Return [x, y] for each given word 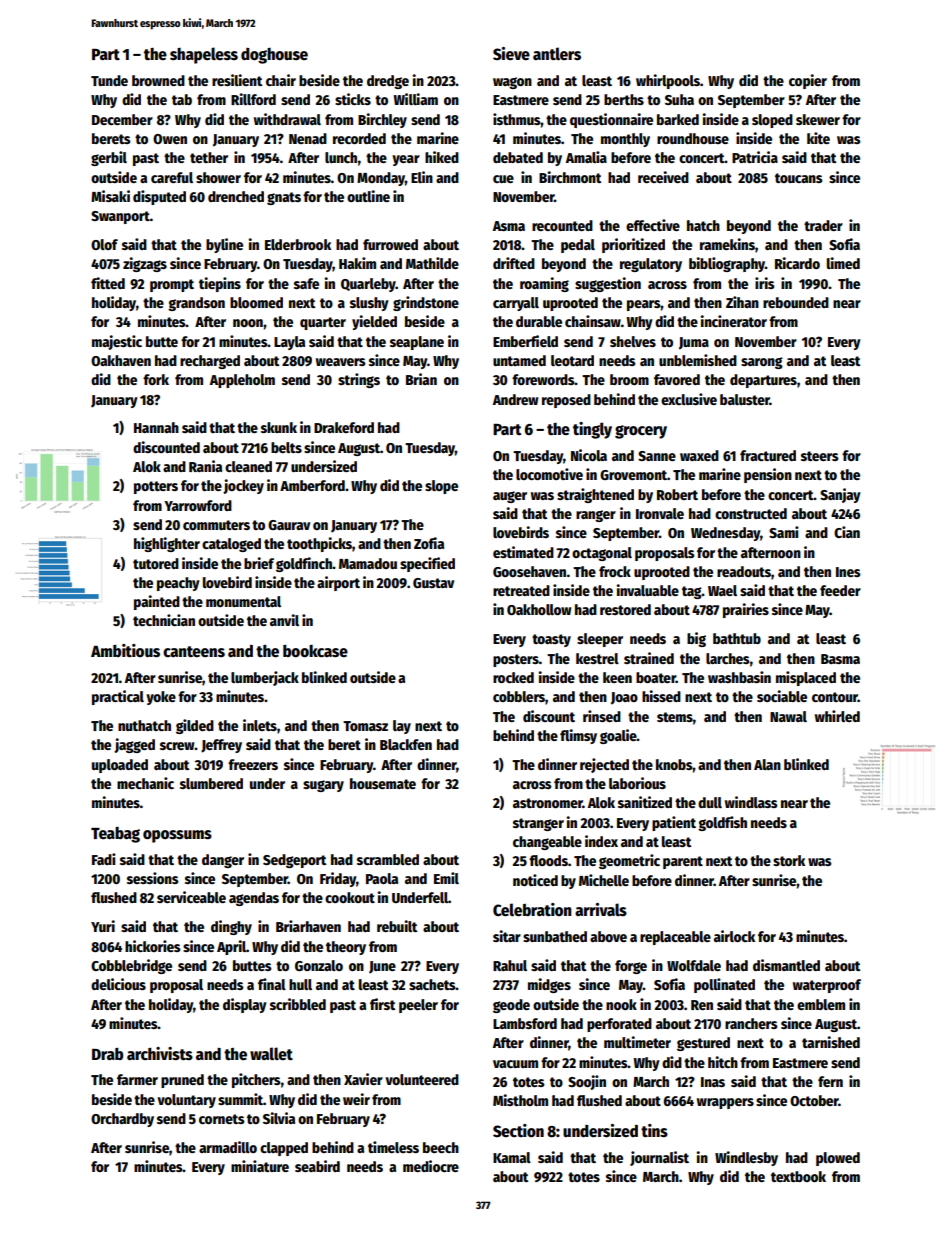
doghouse [274, 56]
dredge [388, 82]
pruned [182, 1081]
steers [820, 456]
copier [808, 81]
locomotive [549, 474]
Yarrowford [198, 505]
